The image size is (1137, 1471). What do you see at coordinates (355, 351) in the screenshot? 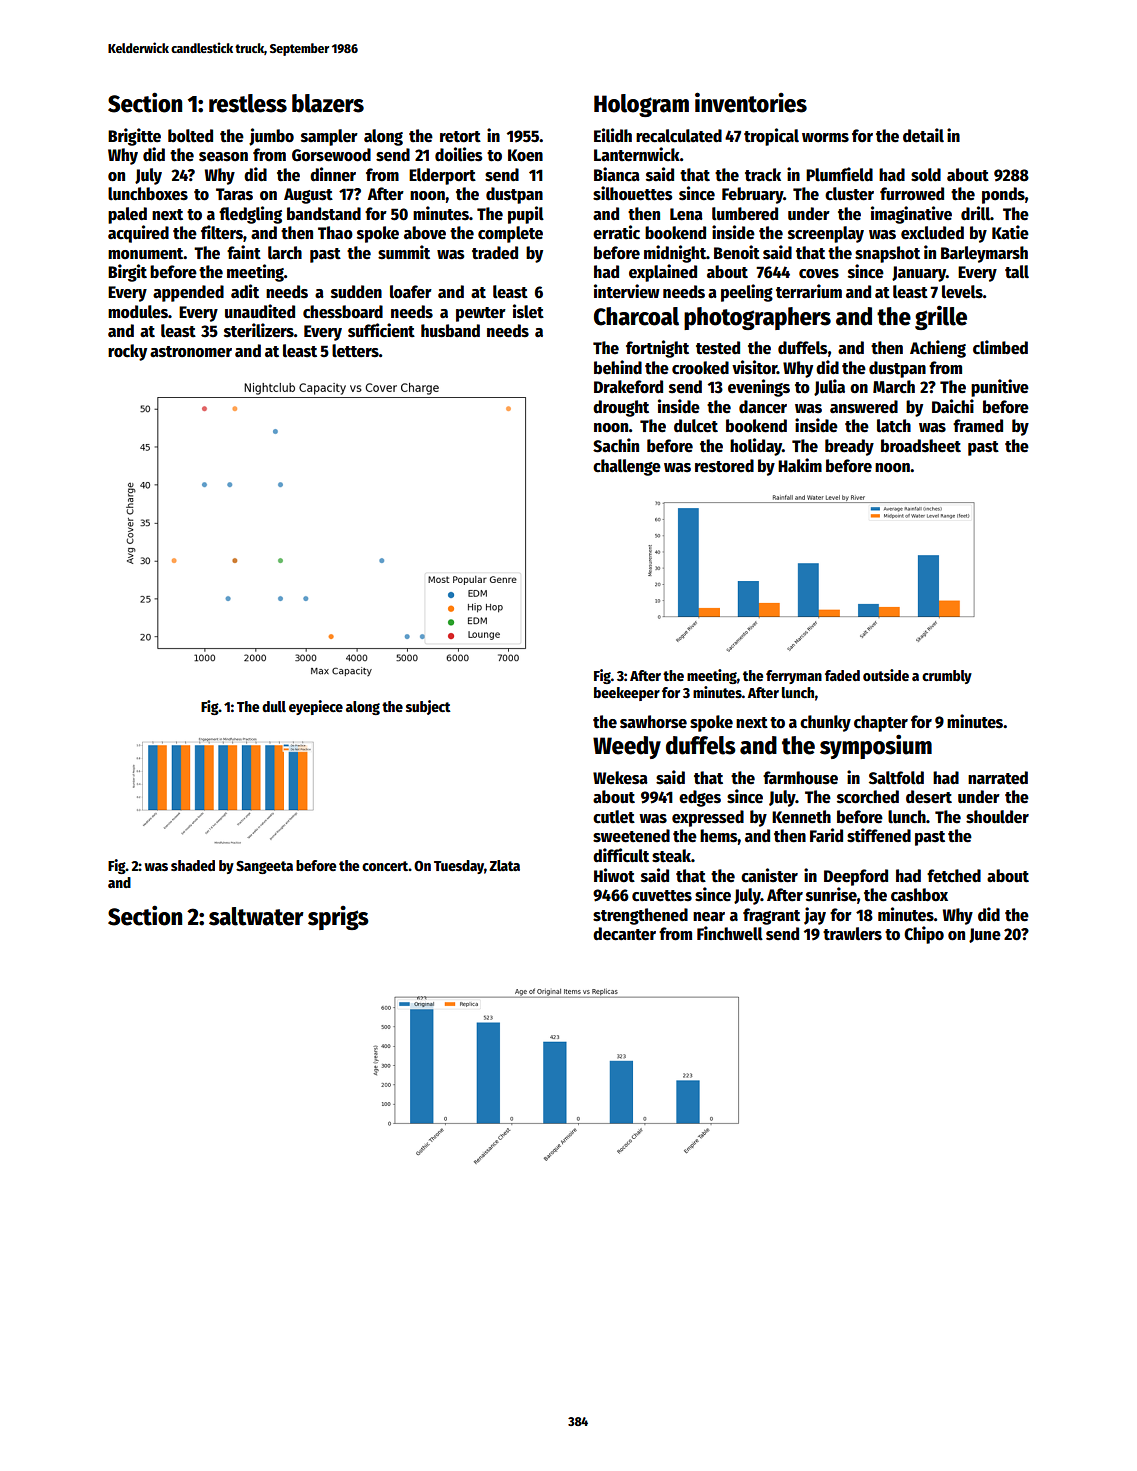
I see `letters` at bounding box center [355, 351].
